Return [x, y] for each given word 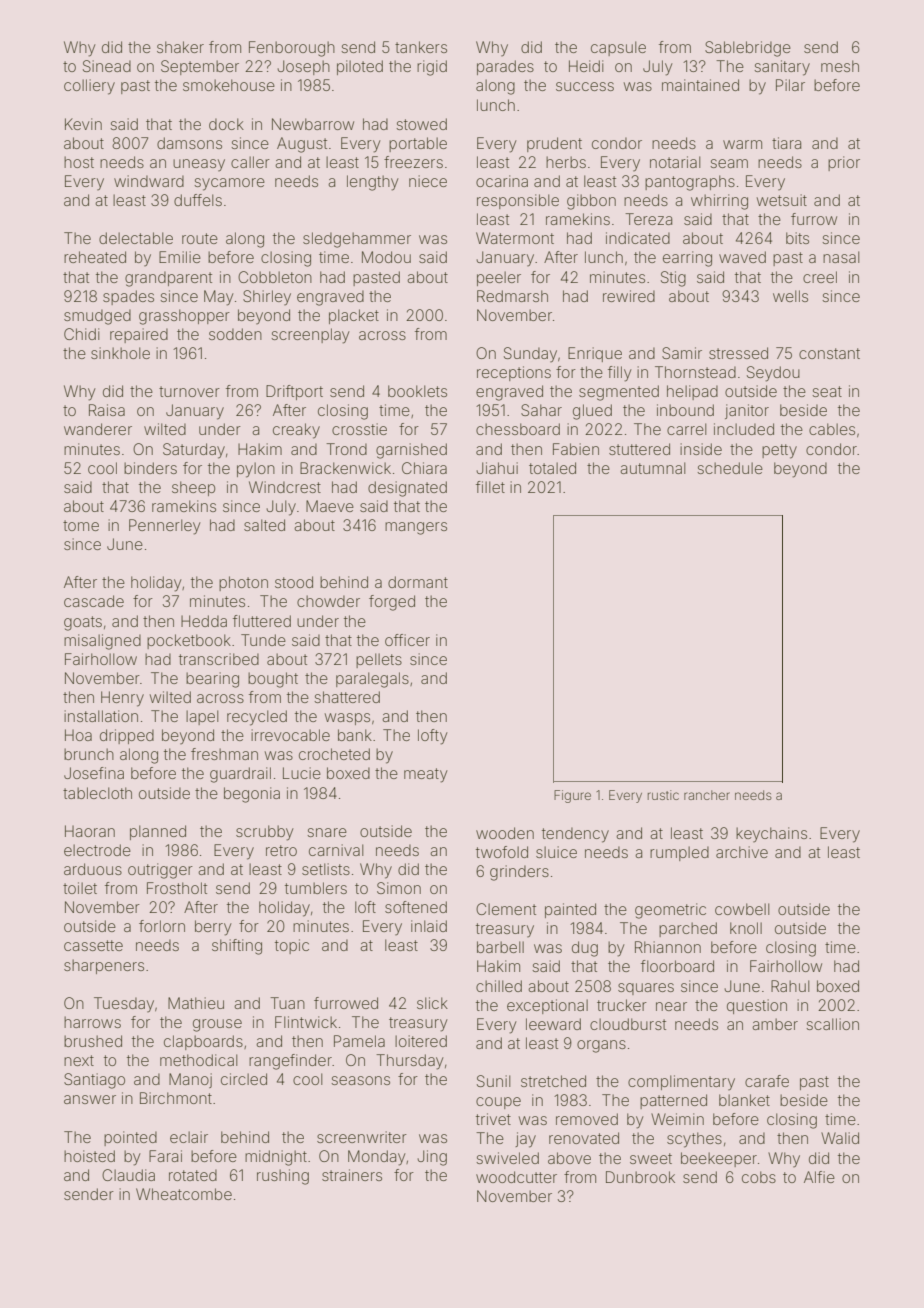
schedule [730, 468]
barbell [500, 947]
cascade [94, 601]
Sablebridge [748, 49]
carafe [767, 1081]
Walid [840, 1138]
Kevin [83, 124]
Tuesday [124, 1005]
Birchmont [176, 1098]
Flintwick [306, 1022]
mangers [416, 528]
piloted [360, 67]
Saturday [194, 451]
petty [779, 451]
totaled [552, 468]
